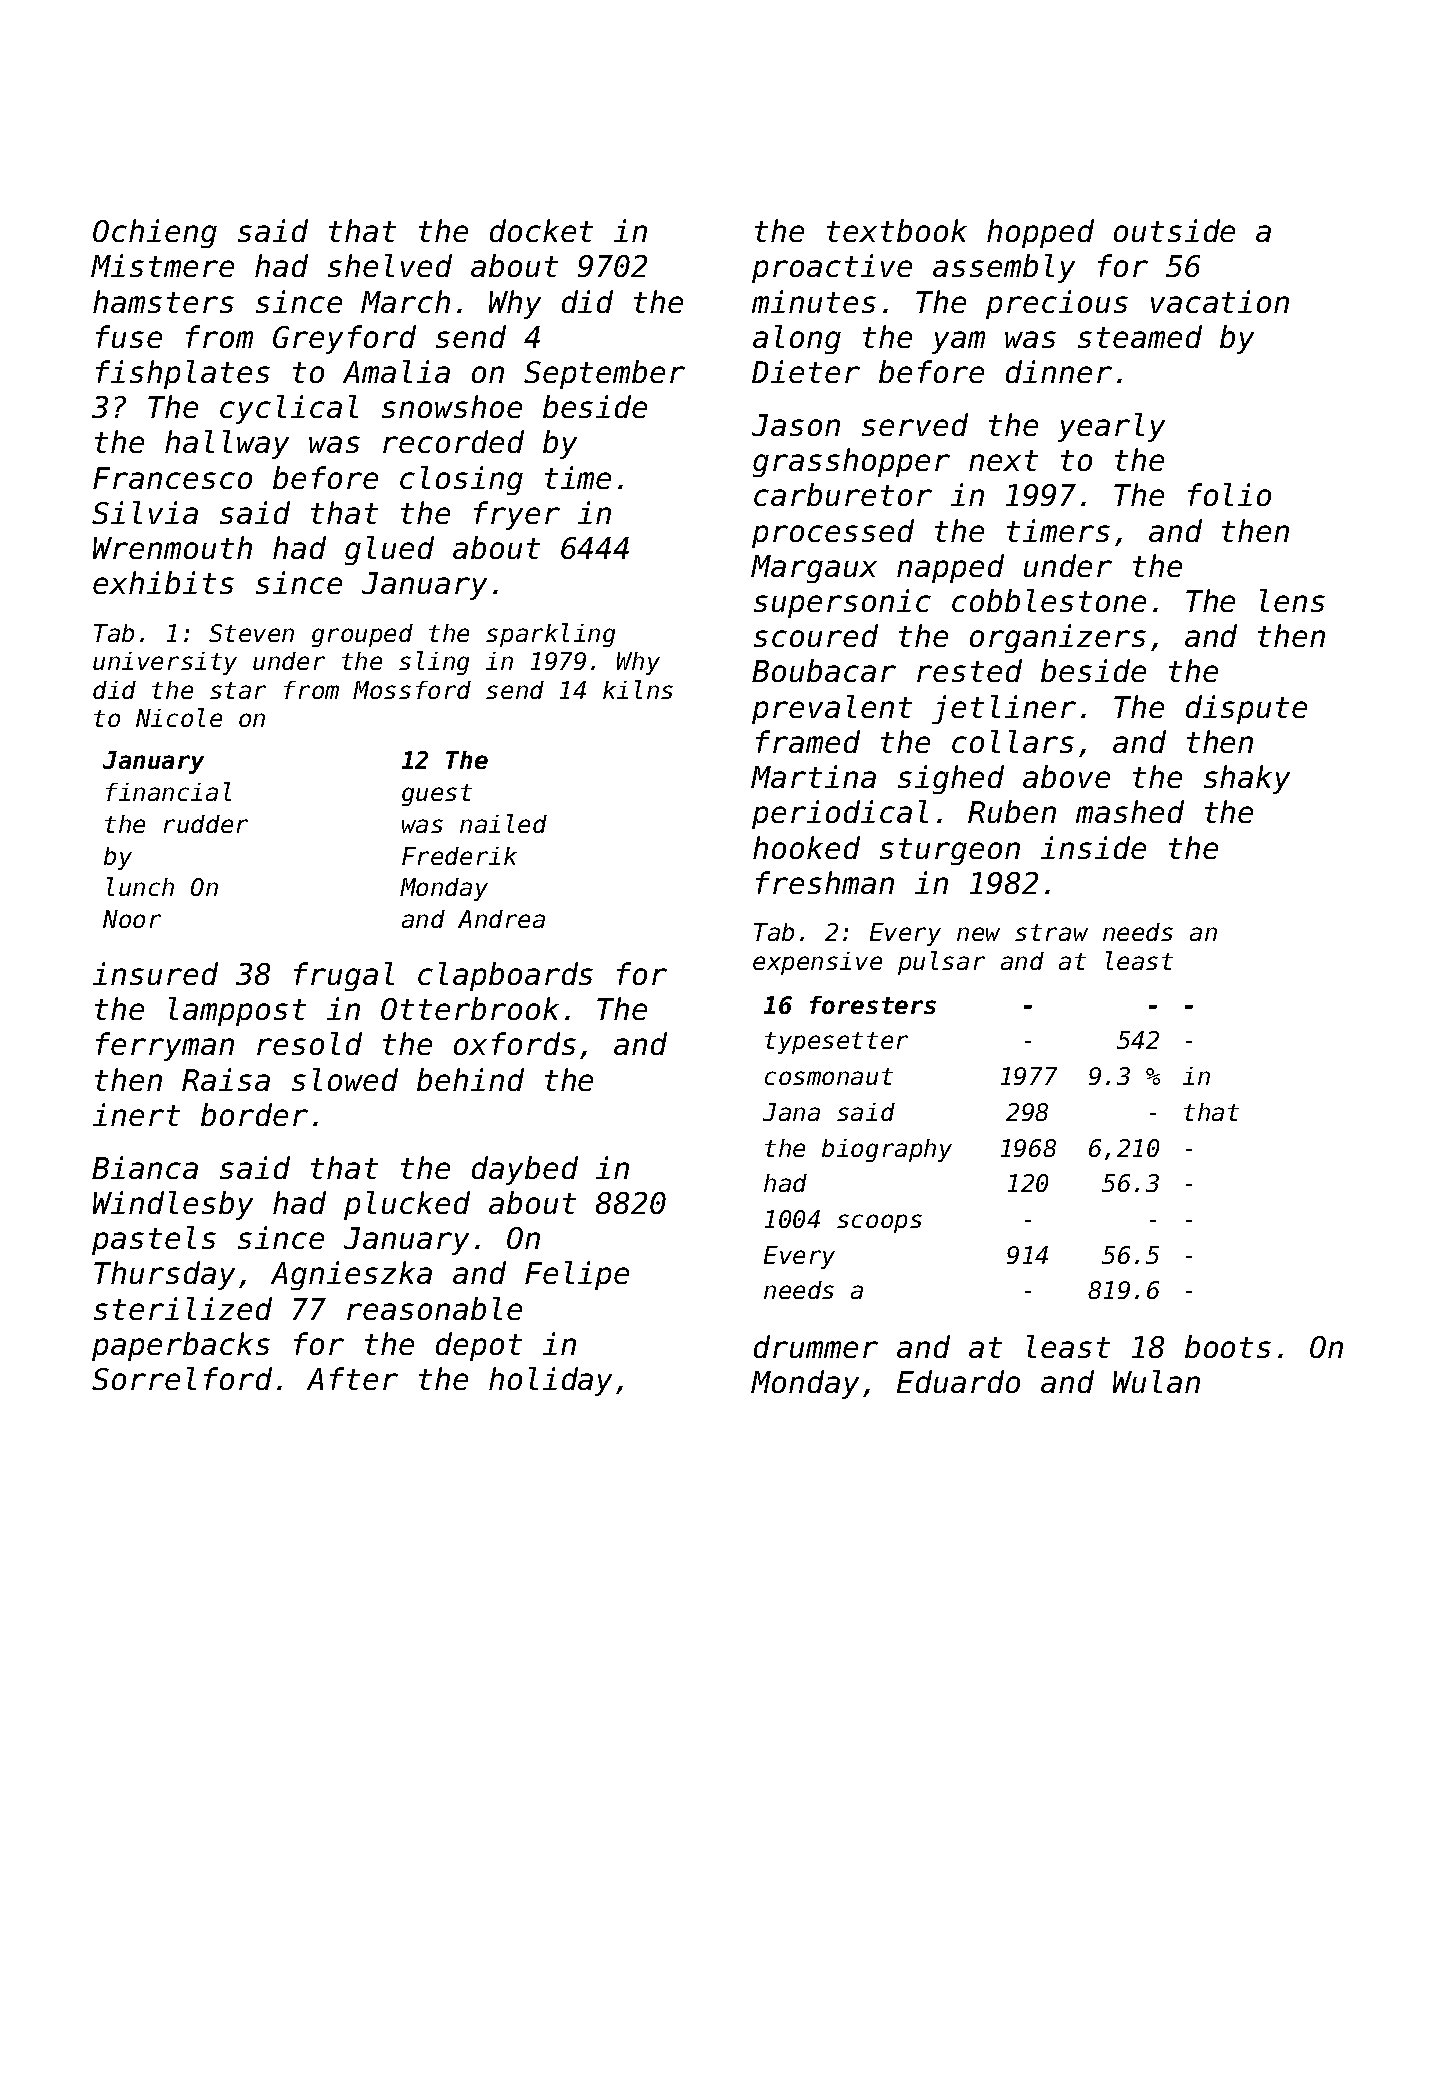 This image has width=1450, height=2100. Describe the element at coordinates (887, 1150) in the image. I see `biography` at that location.
